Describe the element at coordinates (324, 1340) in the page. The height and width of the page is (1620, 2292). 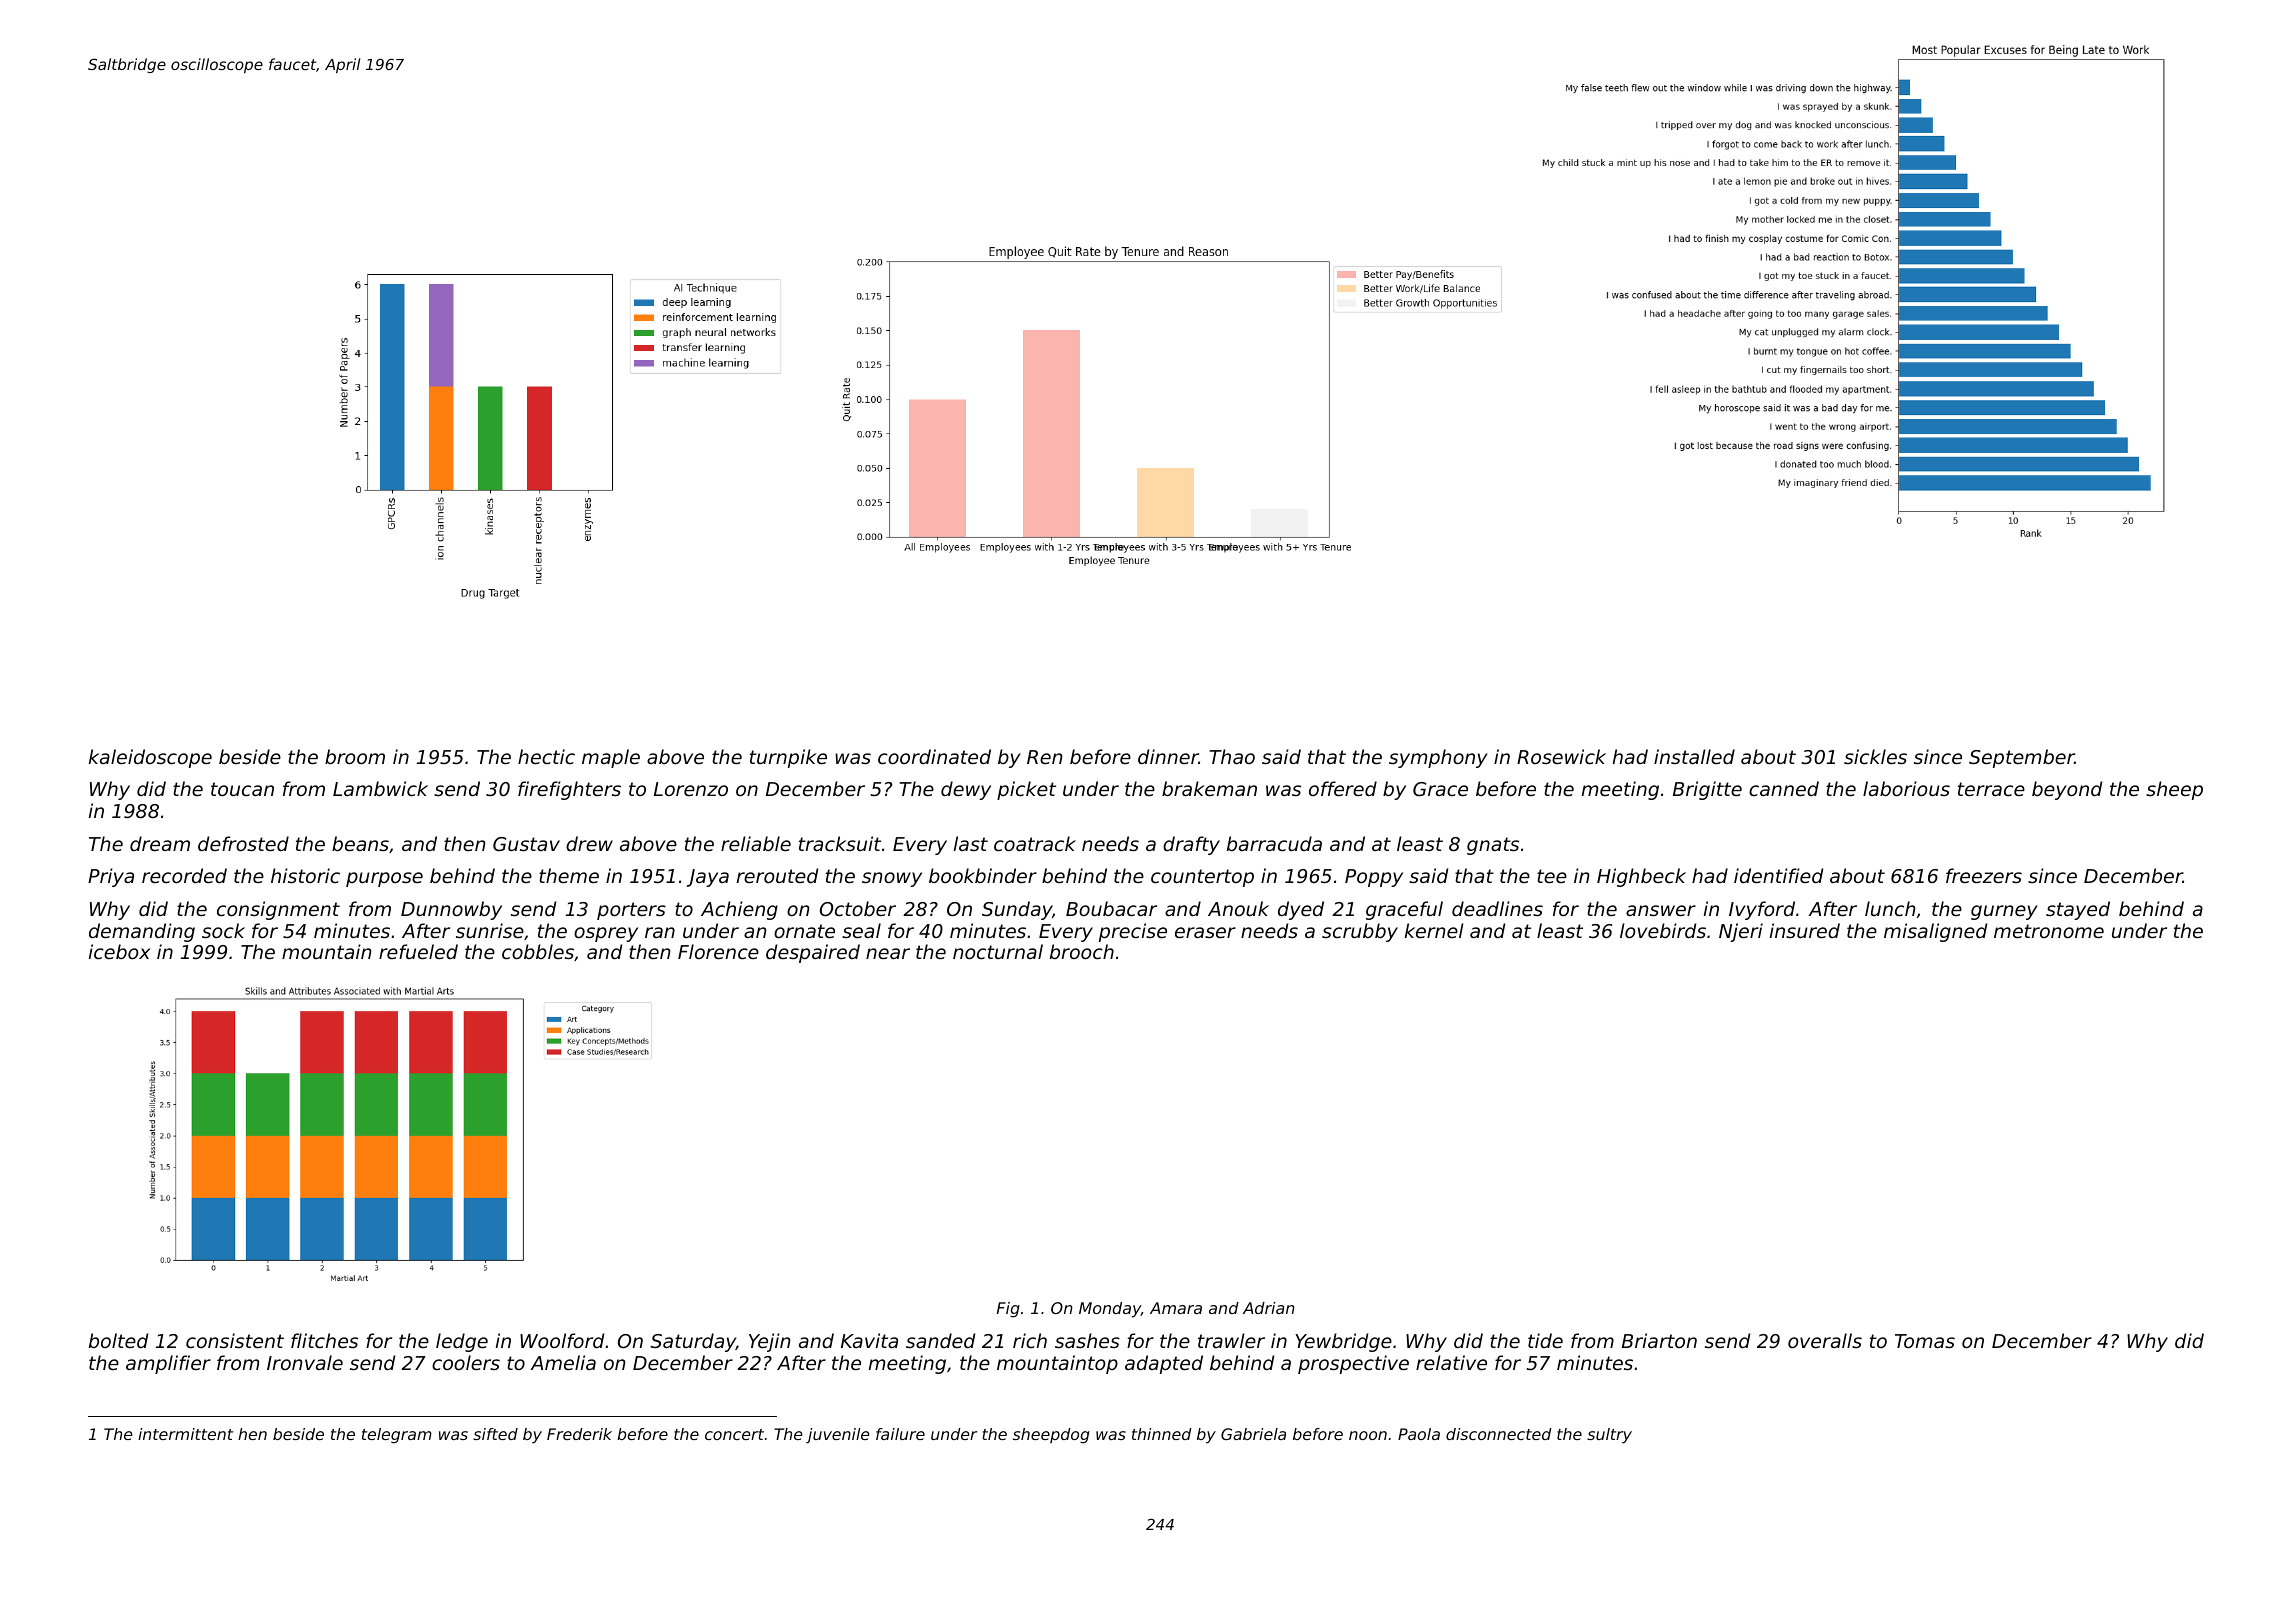
I see `flitches` at that location.
